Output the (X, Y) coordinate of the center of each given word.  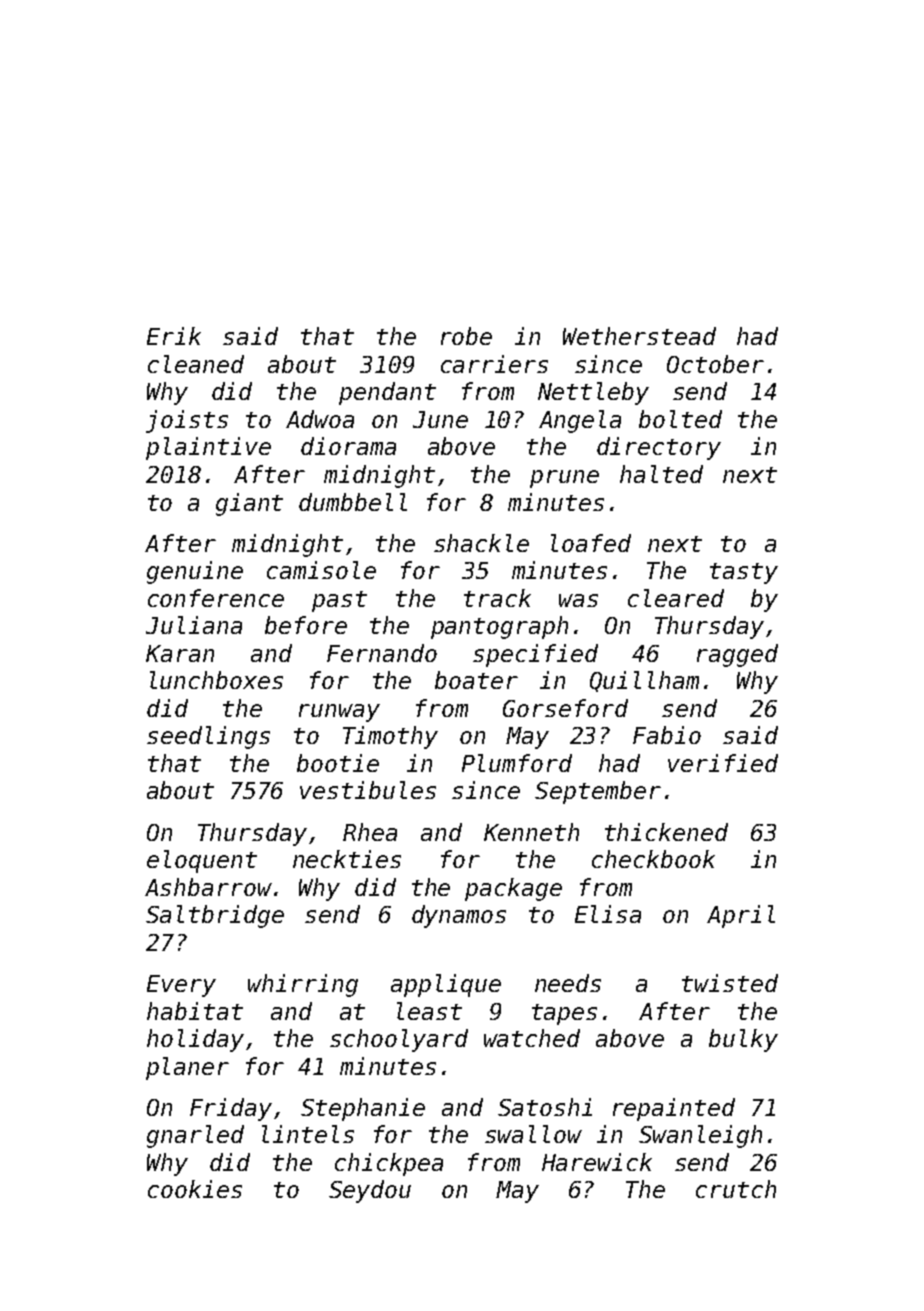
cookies (195, 1189)
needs (568, 983)
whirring (303, 985)
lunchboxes (216, 680)
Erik (174, 336)
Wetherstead (639, 336)
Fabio (667, 735)
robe (466, 336)
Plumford (517, 763)
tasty (744, 573)
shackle (481, 543)
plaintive (208, 448)
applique (446, 985)
